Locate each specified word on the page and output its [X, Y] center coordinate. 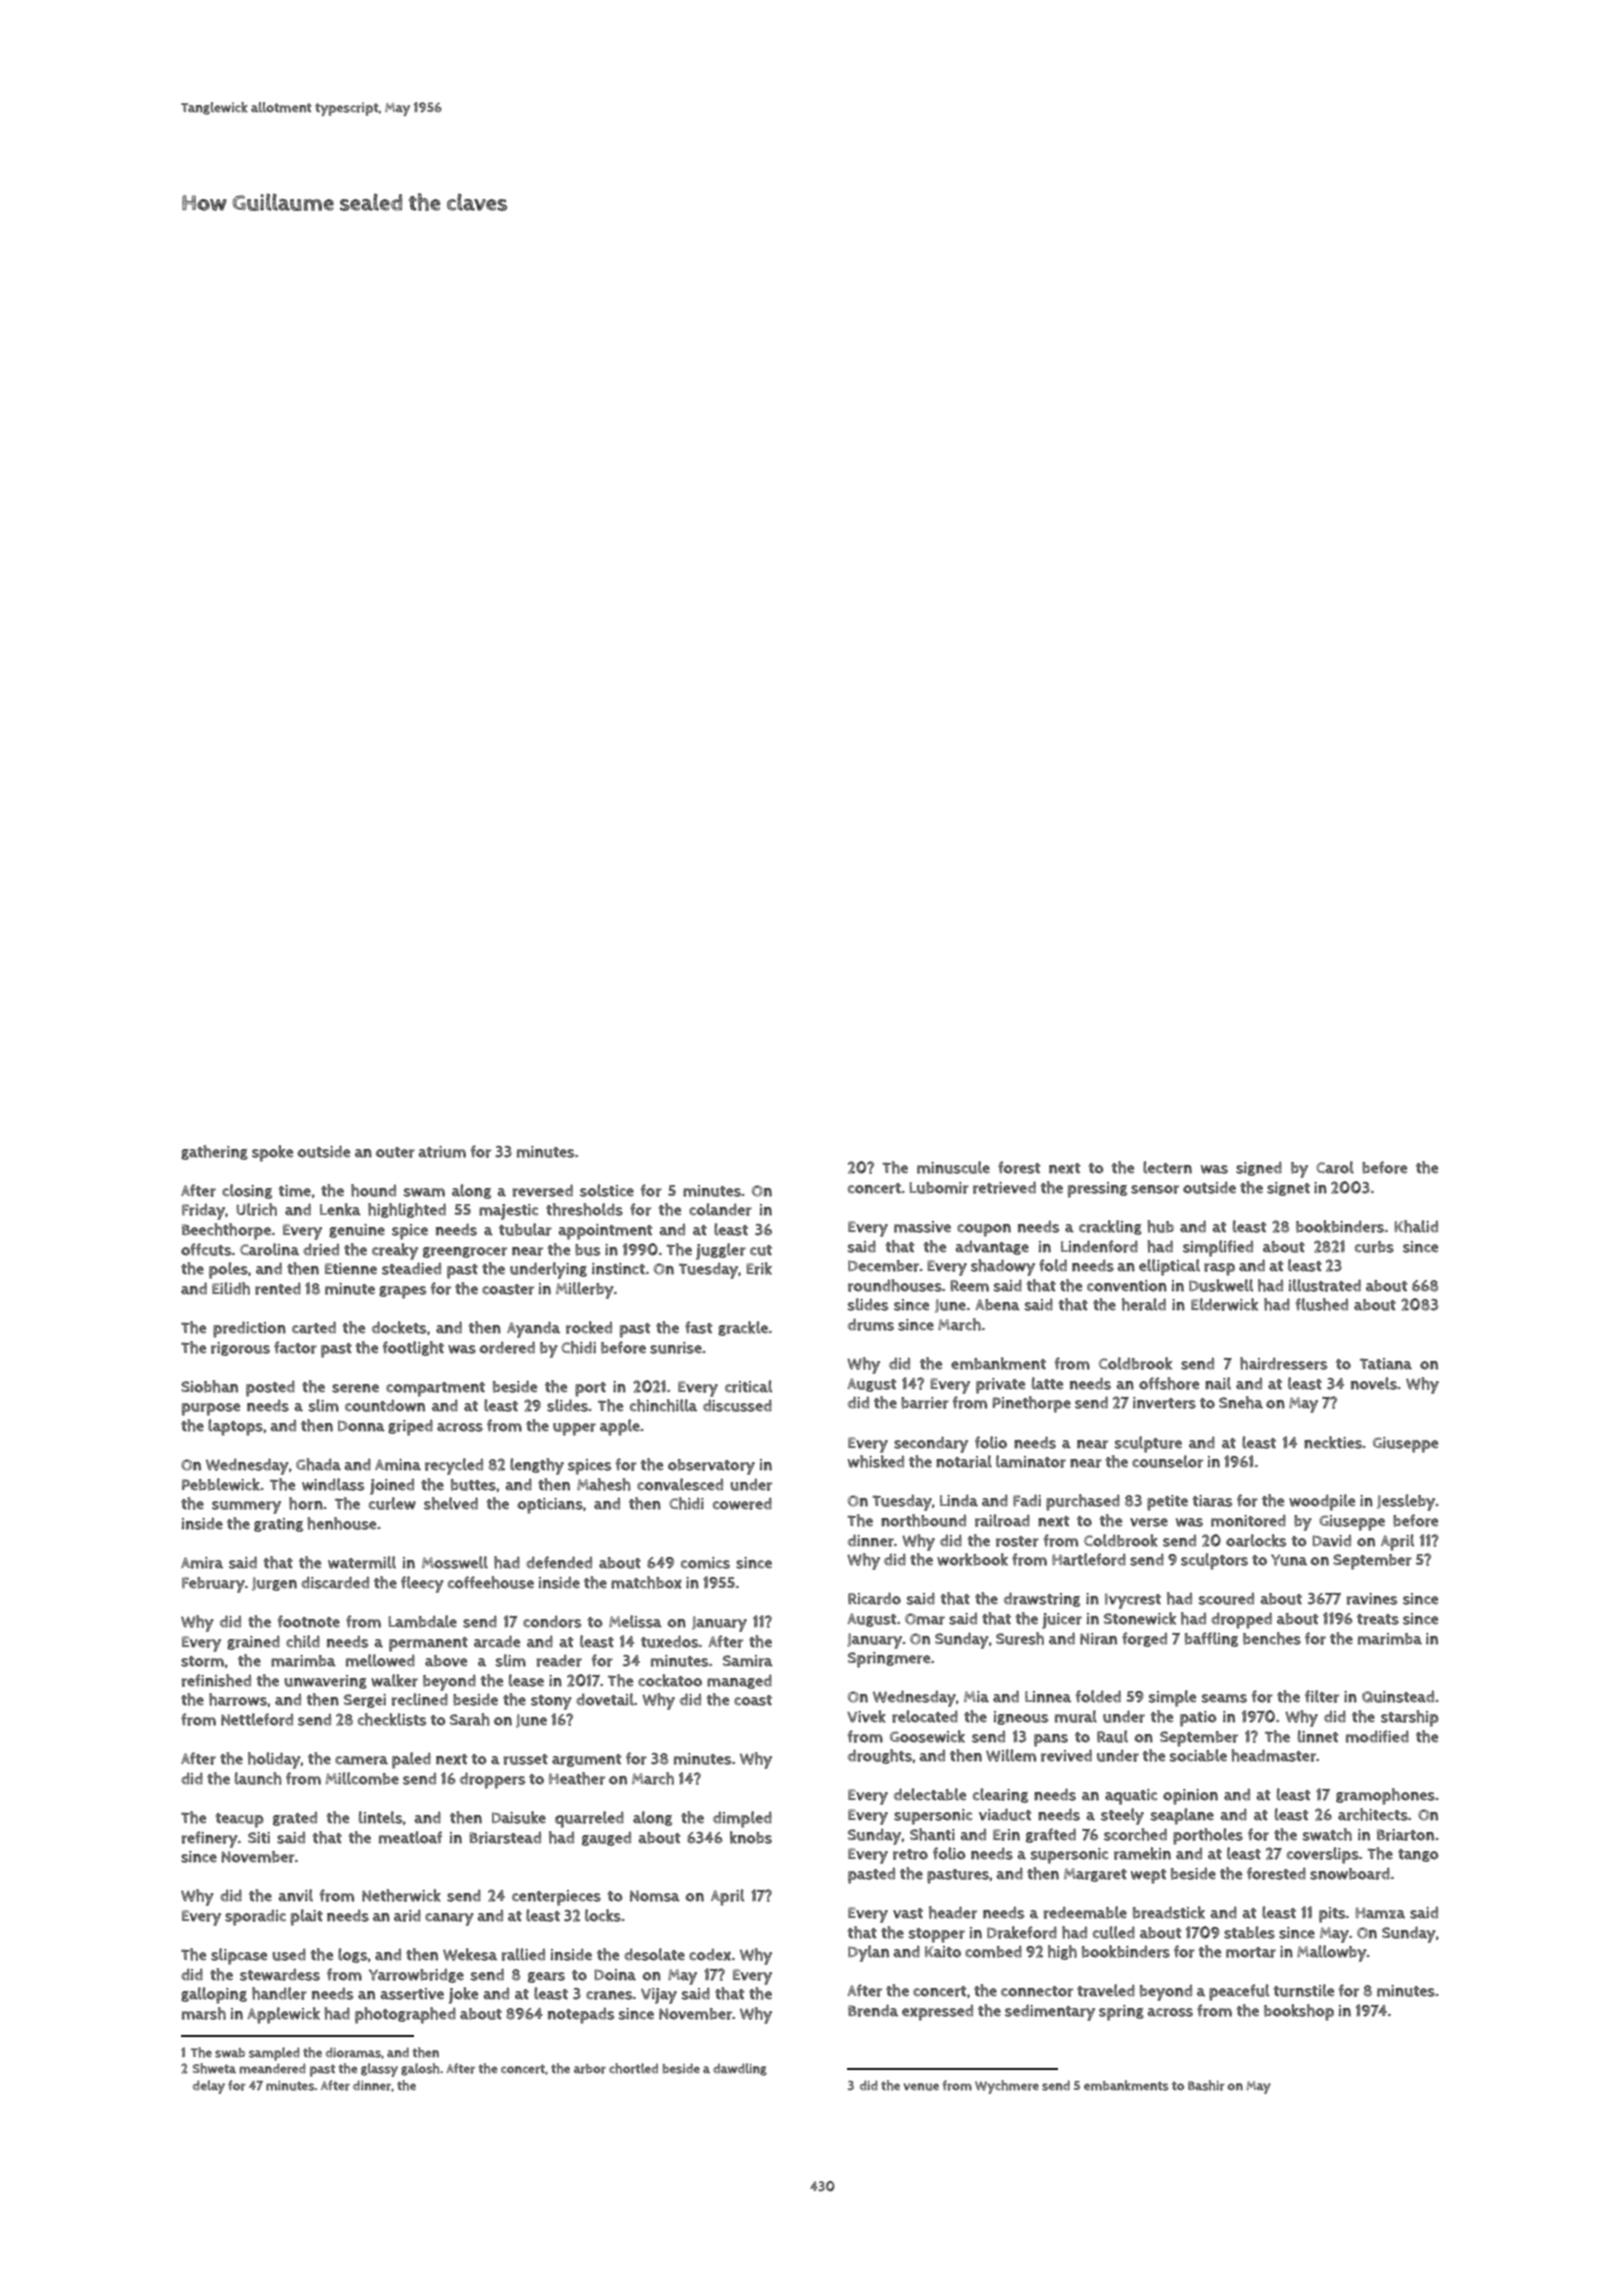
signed [1259, 1168]
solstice [607, 1190]
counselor [1167, 1461]
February [213, 1585]
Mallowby [1332, 1953]
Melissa [635, 1621]
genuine [357, 1231]
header [953, 1912]
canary [449, 1919]
